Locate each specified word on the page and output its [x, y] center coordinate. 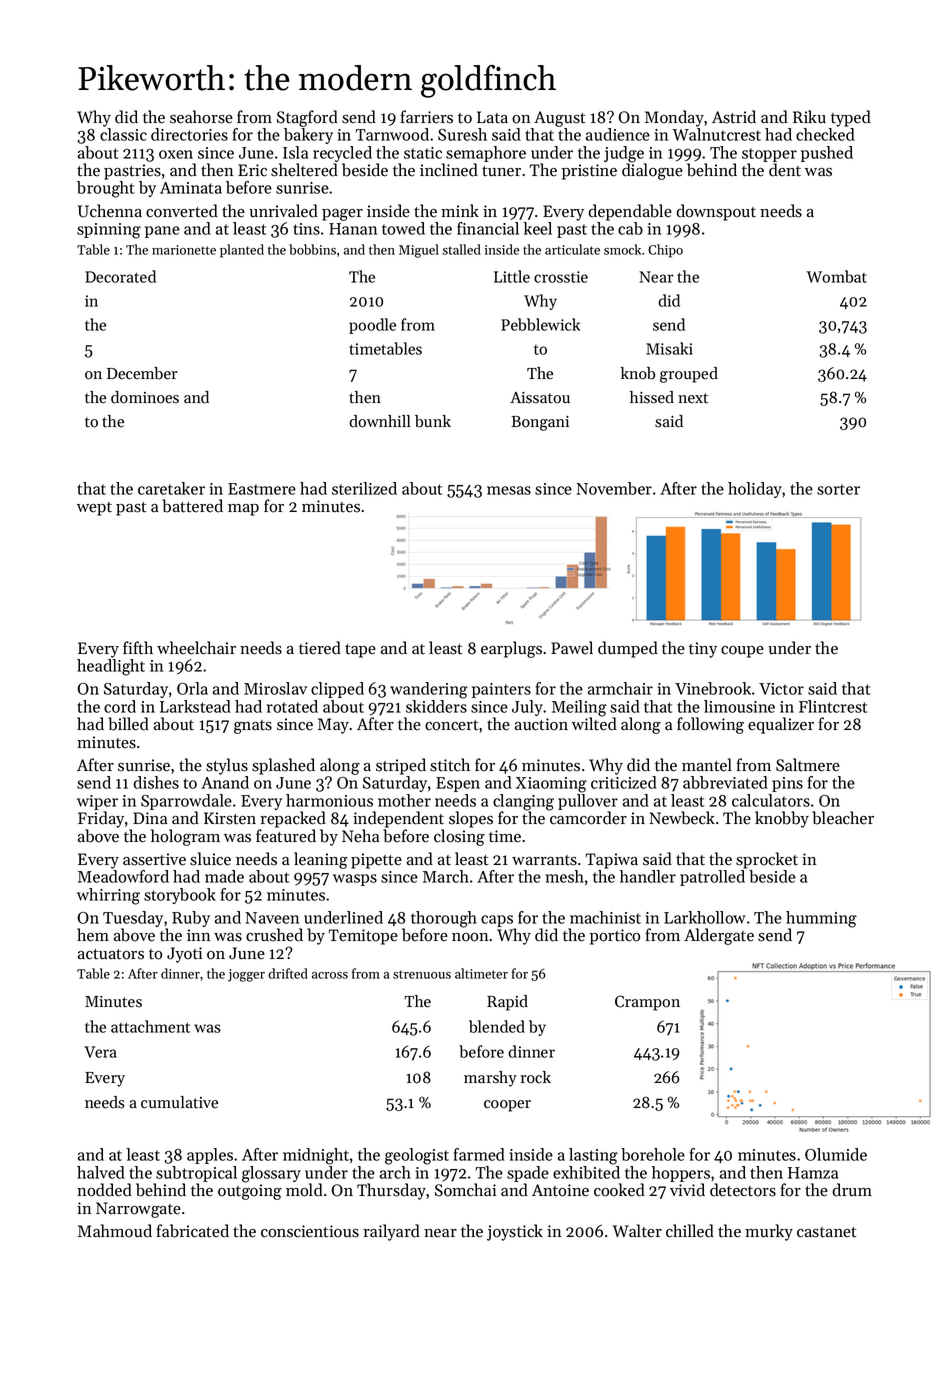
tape [360, 651]
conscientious [310, 1231]
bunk [433, 421]
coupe [742, 652]
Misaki [669, 348]
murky [769, 1232]
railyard [391, 1232]
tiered [320, 648]
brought [105, 189]
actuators [111, 954]
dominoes [145, 397]
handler [648, 876]
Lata [492, 117]
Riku [809, 116]
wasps [355, 880]
